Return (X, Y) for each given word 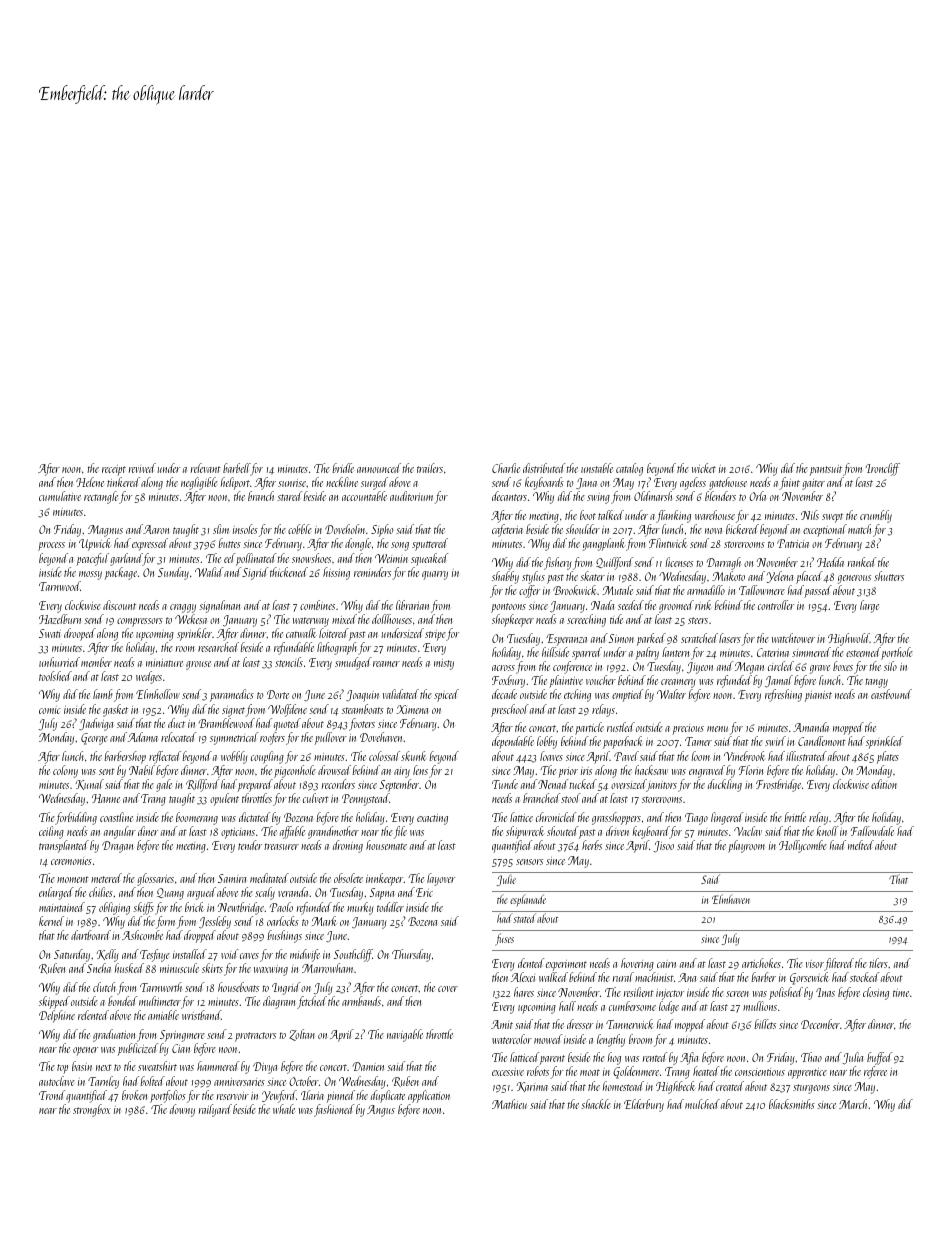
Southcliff (353, 955)
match (859, 529)
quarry (435, 575)
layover (441, 879)
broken (134, 1095)
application (429, 1096)
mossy (90, 575)
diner (148, 831)
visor (815, 964)
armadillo (706, 590)
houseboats (238, 987)
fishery (558, 563)
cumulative (60, 496)
